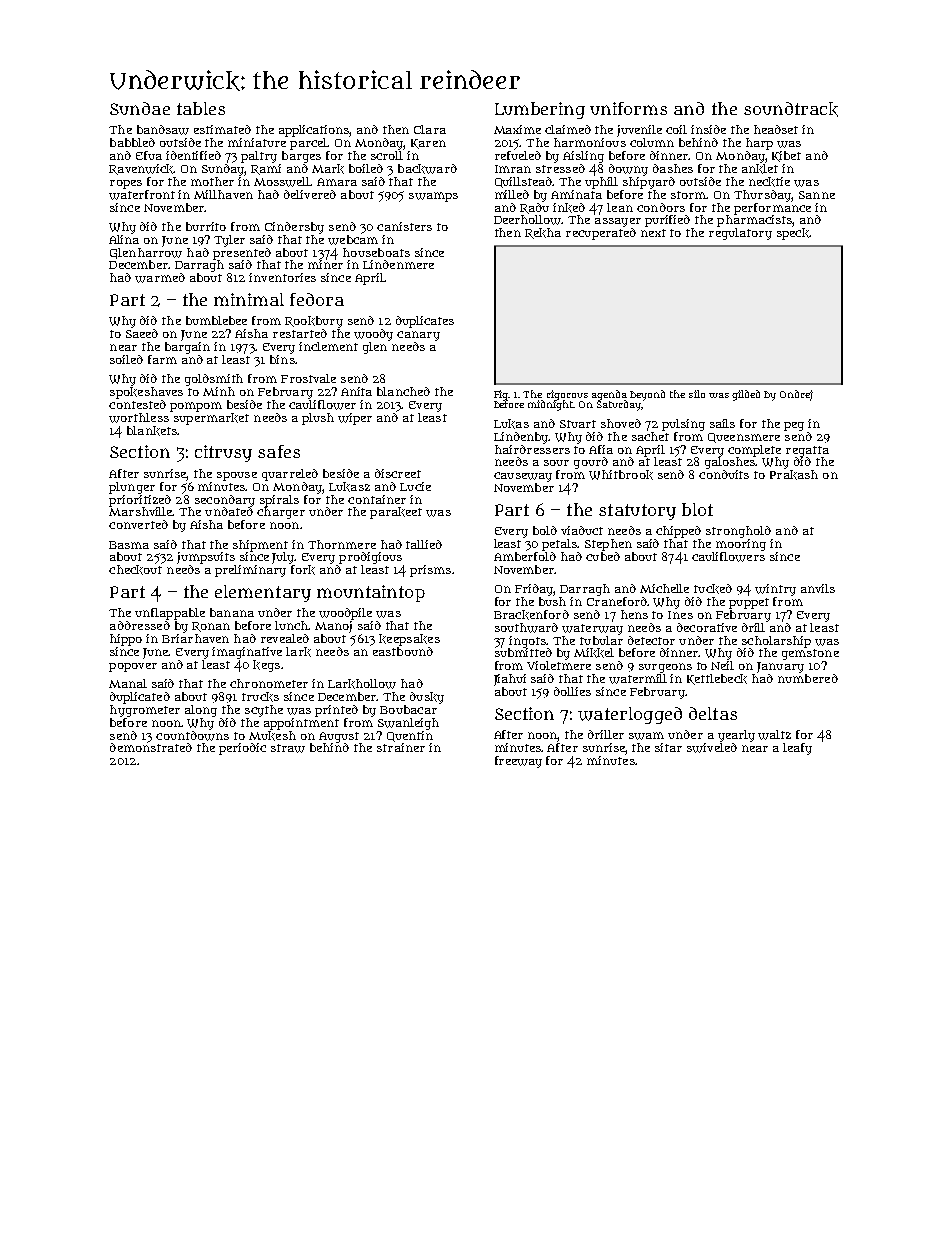 The image size is (952, 1233). Describe the element at coordinates (160, 278) in the screenshot. I see `warmed` at that location.
